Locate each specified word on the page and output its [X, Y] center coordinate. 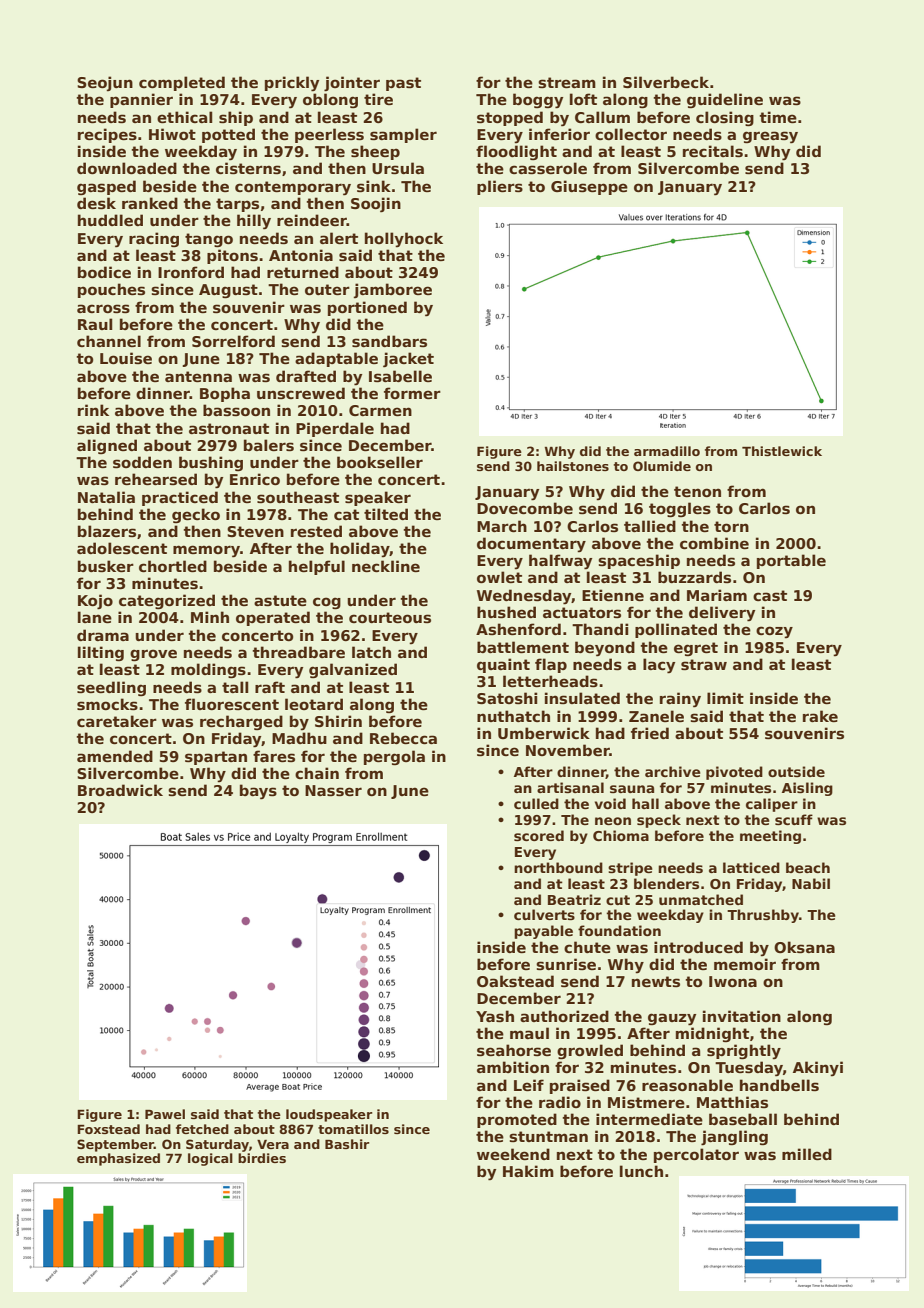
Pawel [165, 1114]
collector [631, 134]
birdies [262, 1158]
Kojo [95, 602]
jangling [734, 1138]
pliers [500, 187]
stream [567, 83]
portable [791, 561]
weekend [513, 1154]
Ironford [191, 272]
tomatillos [353, 1129]
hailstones [573, 466]
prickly [292, 84]
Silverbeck [666, 82]
